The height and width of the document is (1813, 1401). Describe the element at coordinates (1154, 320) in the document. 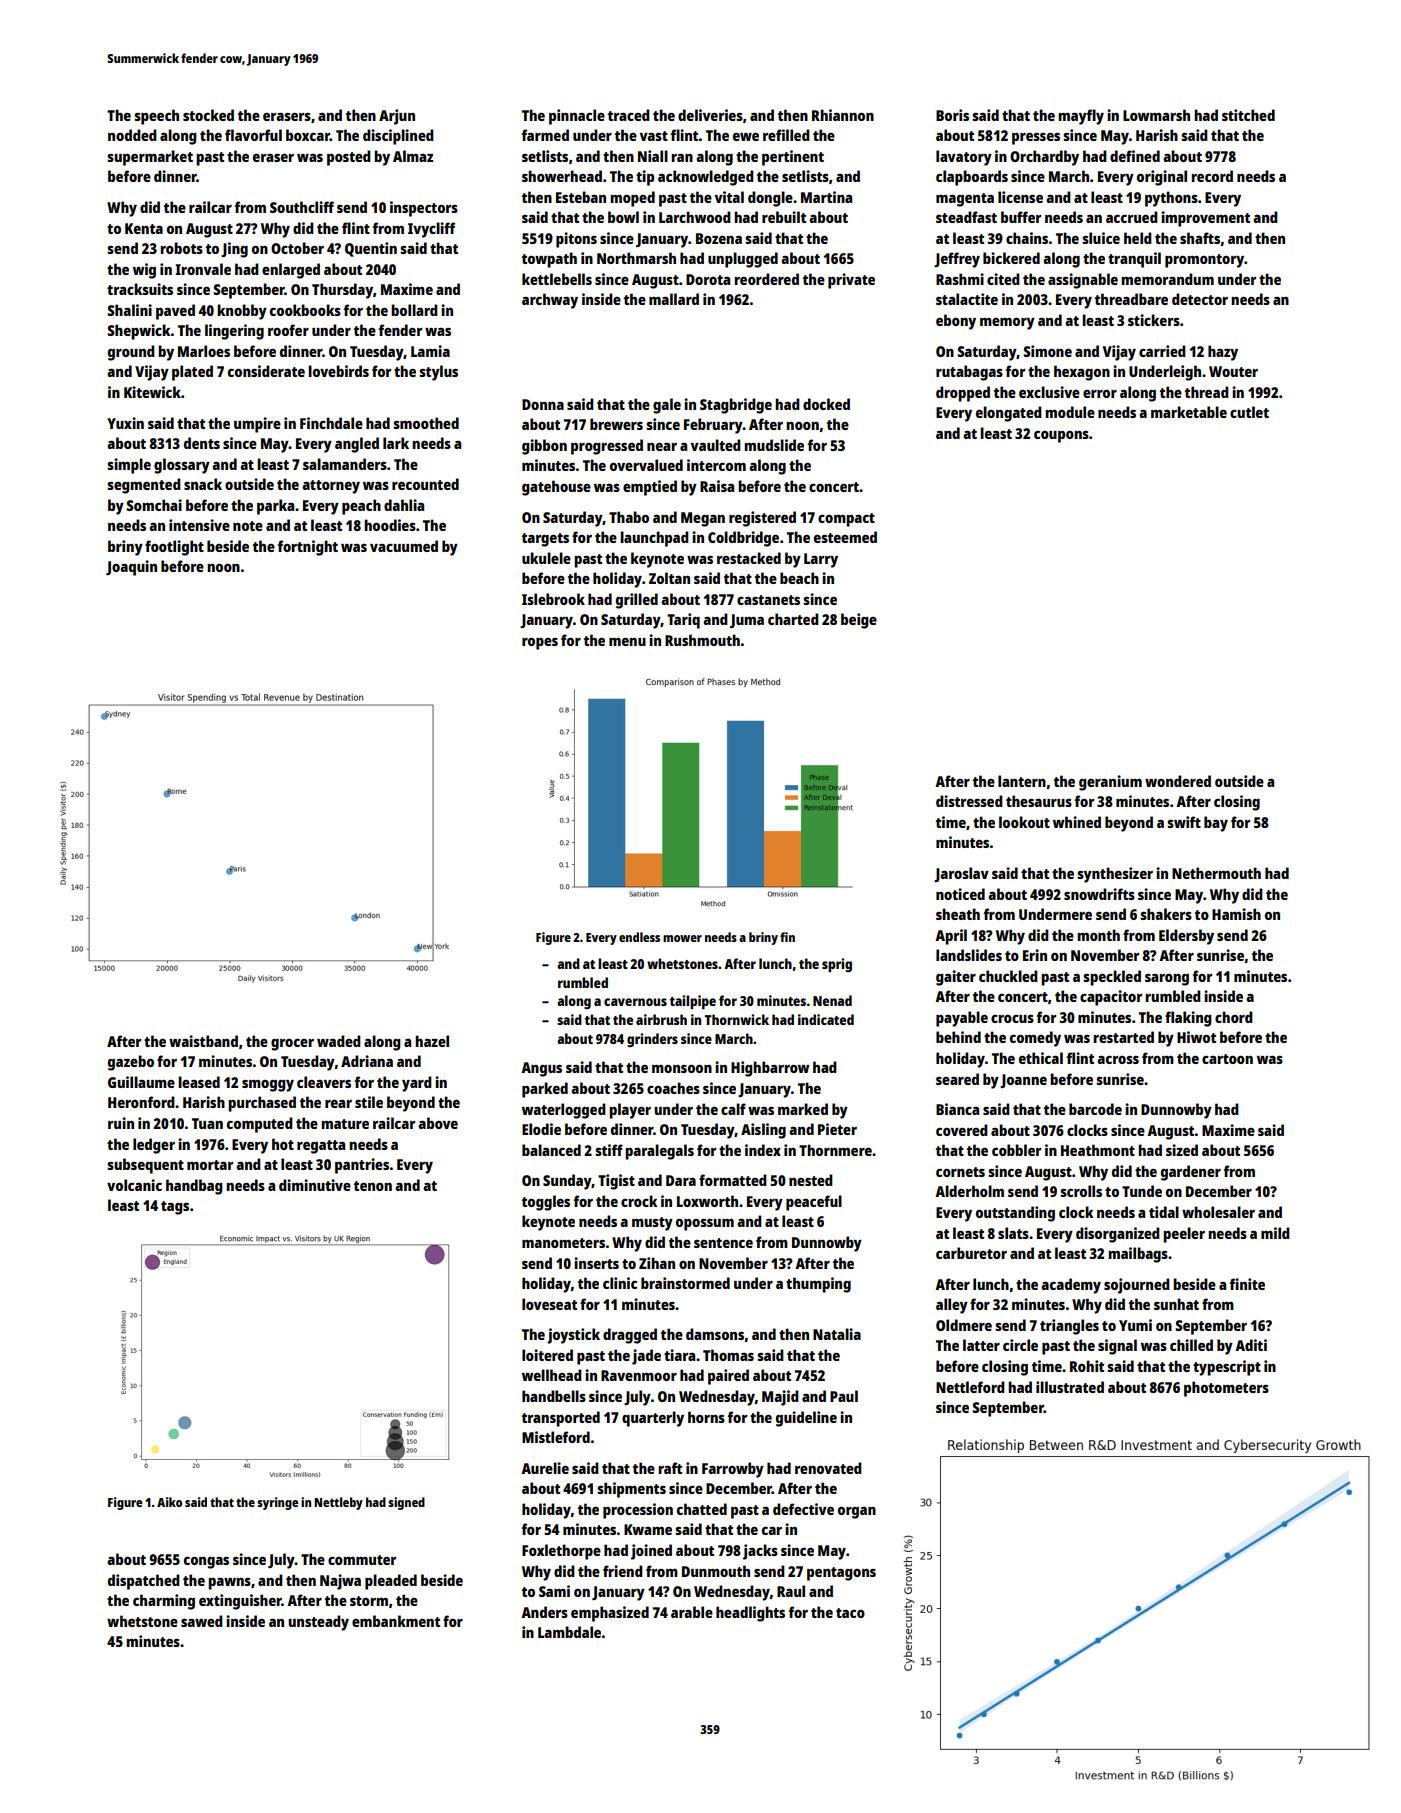

I see `stickers` at that location.
